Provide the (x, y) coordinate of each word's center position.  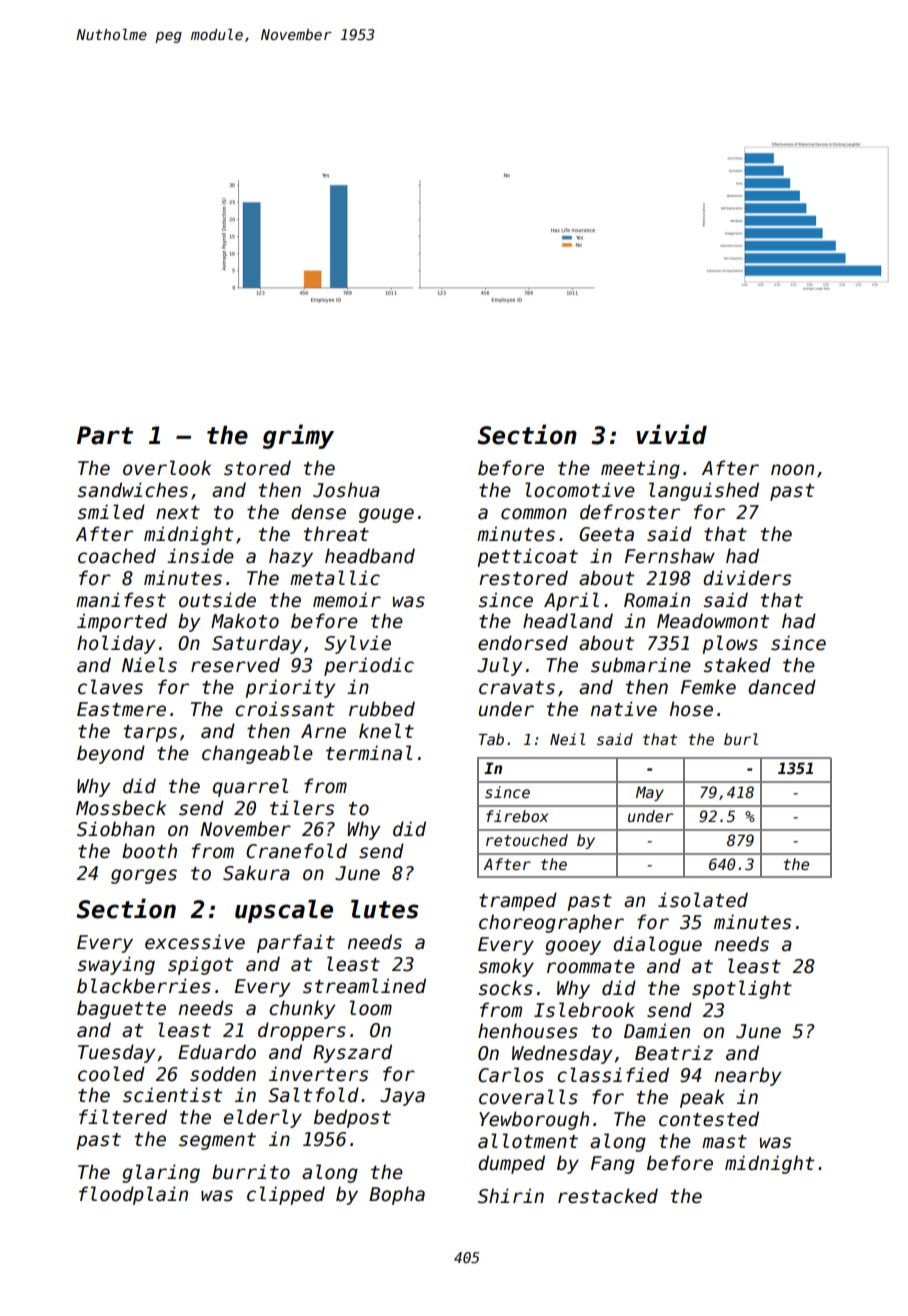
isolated (703, 900)
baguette (121, 1009)
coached (117, 556)
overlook (167, 468)
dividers (747, 578)
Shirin (511, 1196)
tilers (302, 808)
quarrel (250, 787)
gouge (386, 515)
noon (792, 470)
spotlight (742, 989)
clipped (286, 1195)
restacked (608, 1196)
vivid (671, 434)
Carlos (511, 1075)
